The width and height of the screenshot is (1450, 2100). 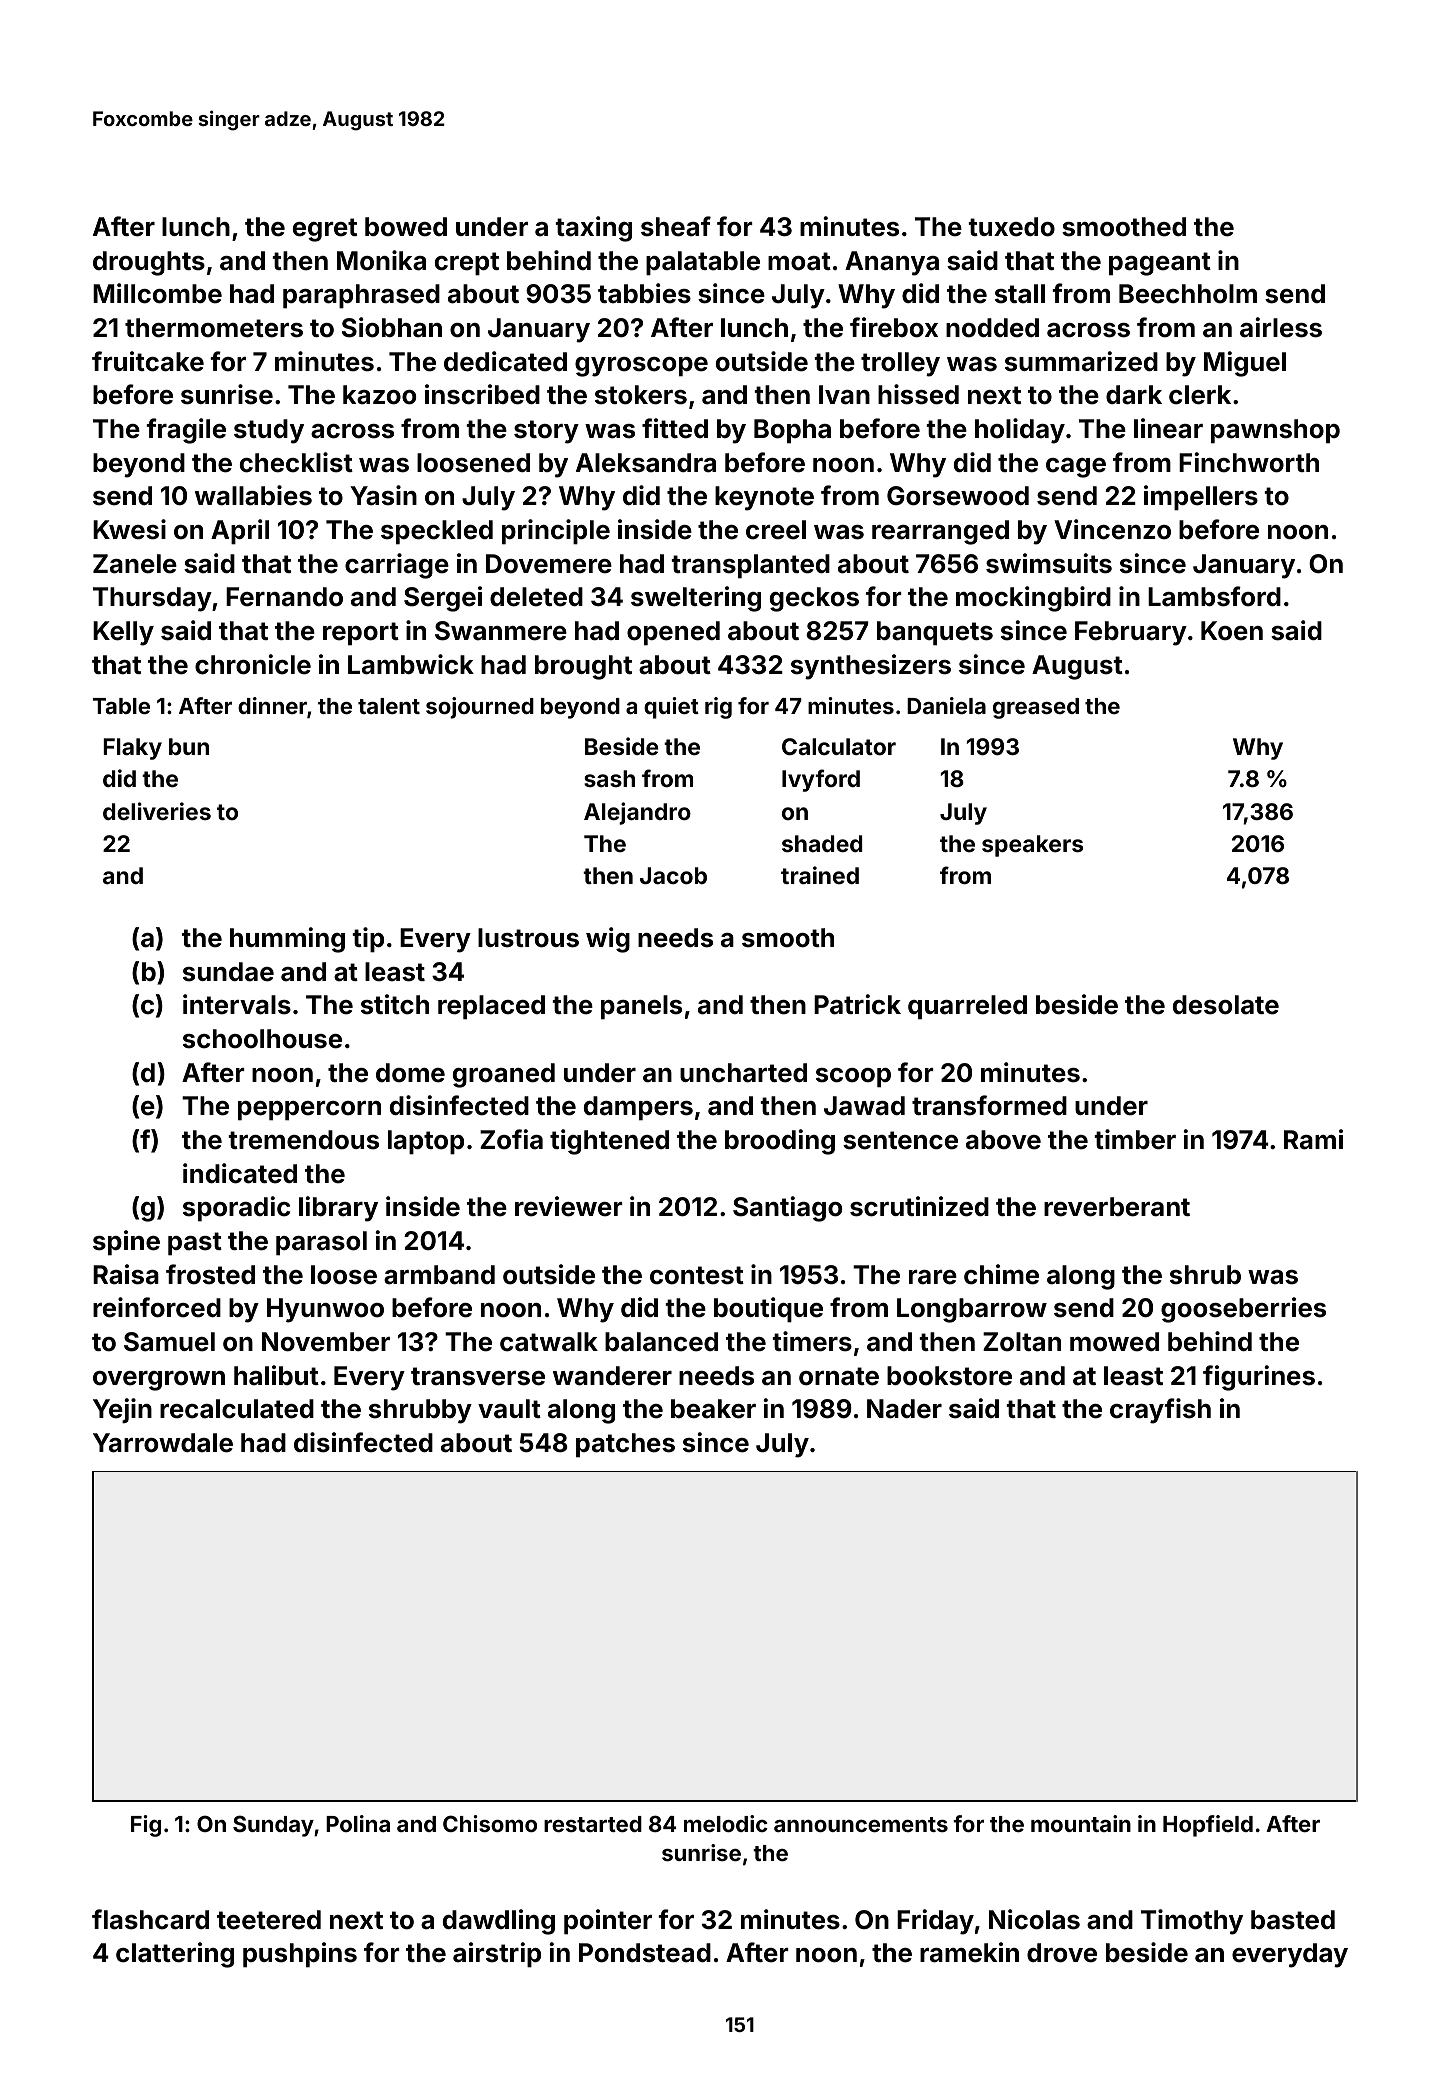 What do you see at coordinates (1114, 1342) in the screenshot?
I see `mowed` at bounding box center [1114, 1342].
